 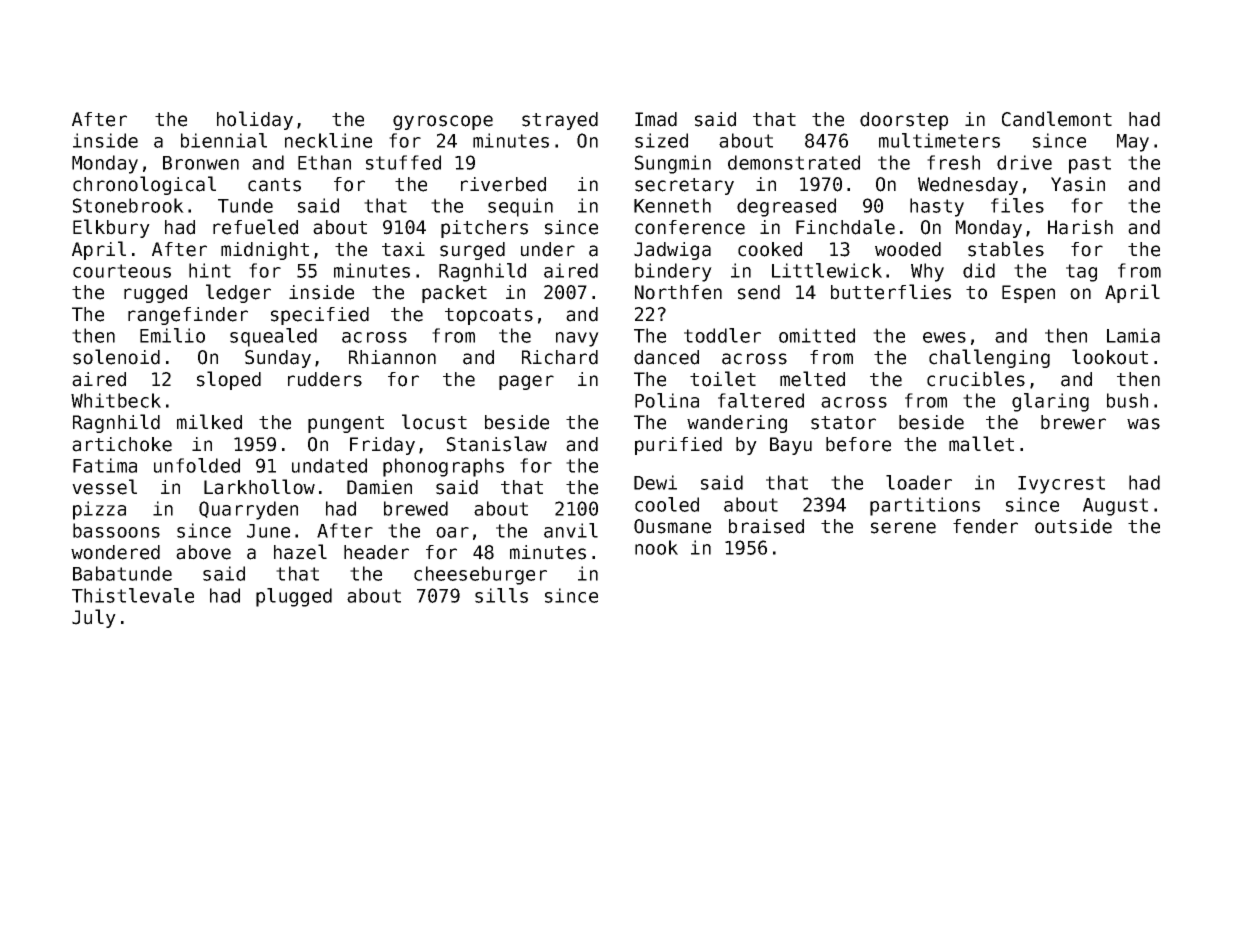 What do you see at coordinates (238, 293) in the image?
I see `ledger` at bounding box center [238, 293].
